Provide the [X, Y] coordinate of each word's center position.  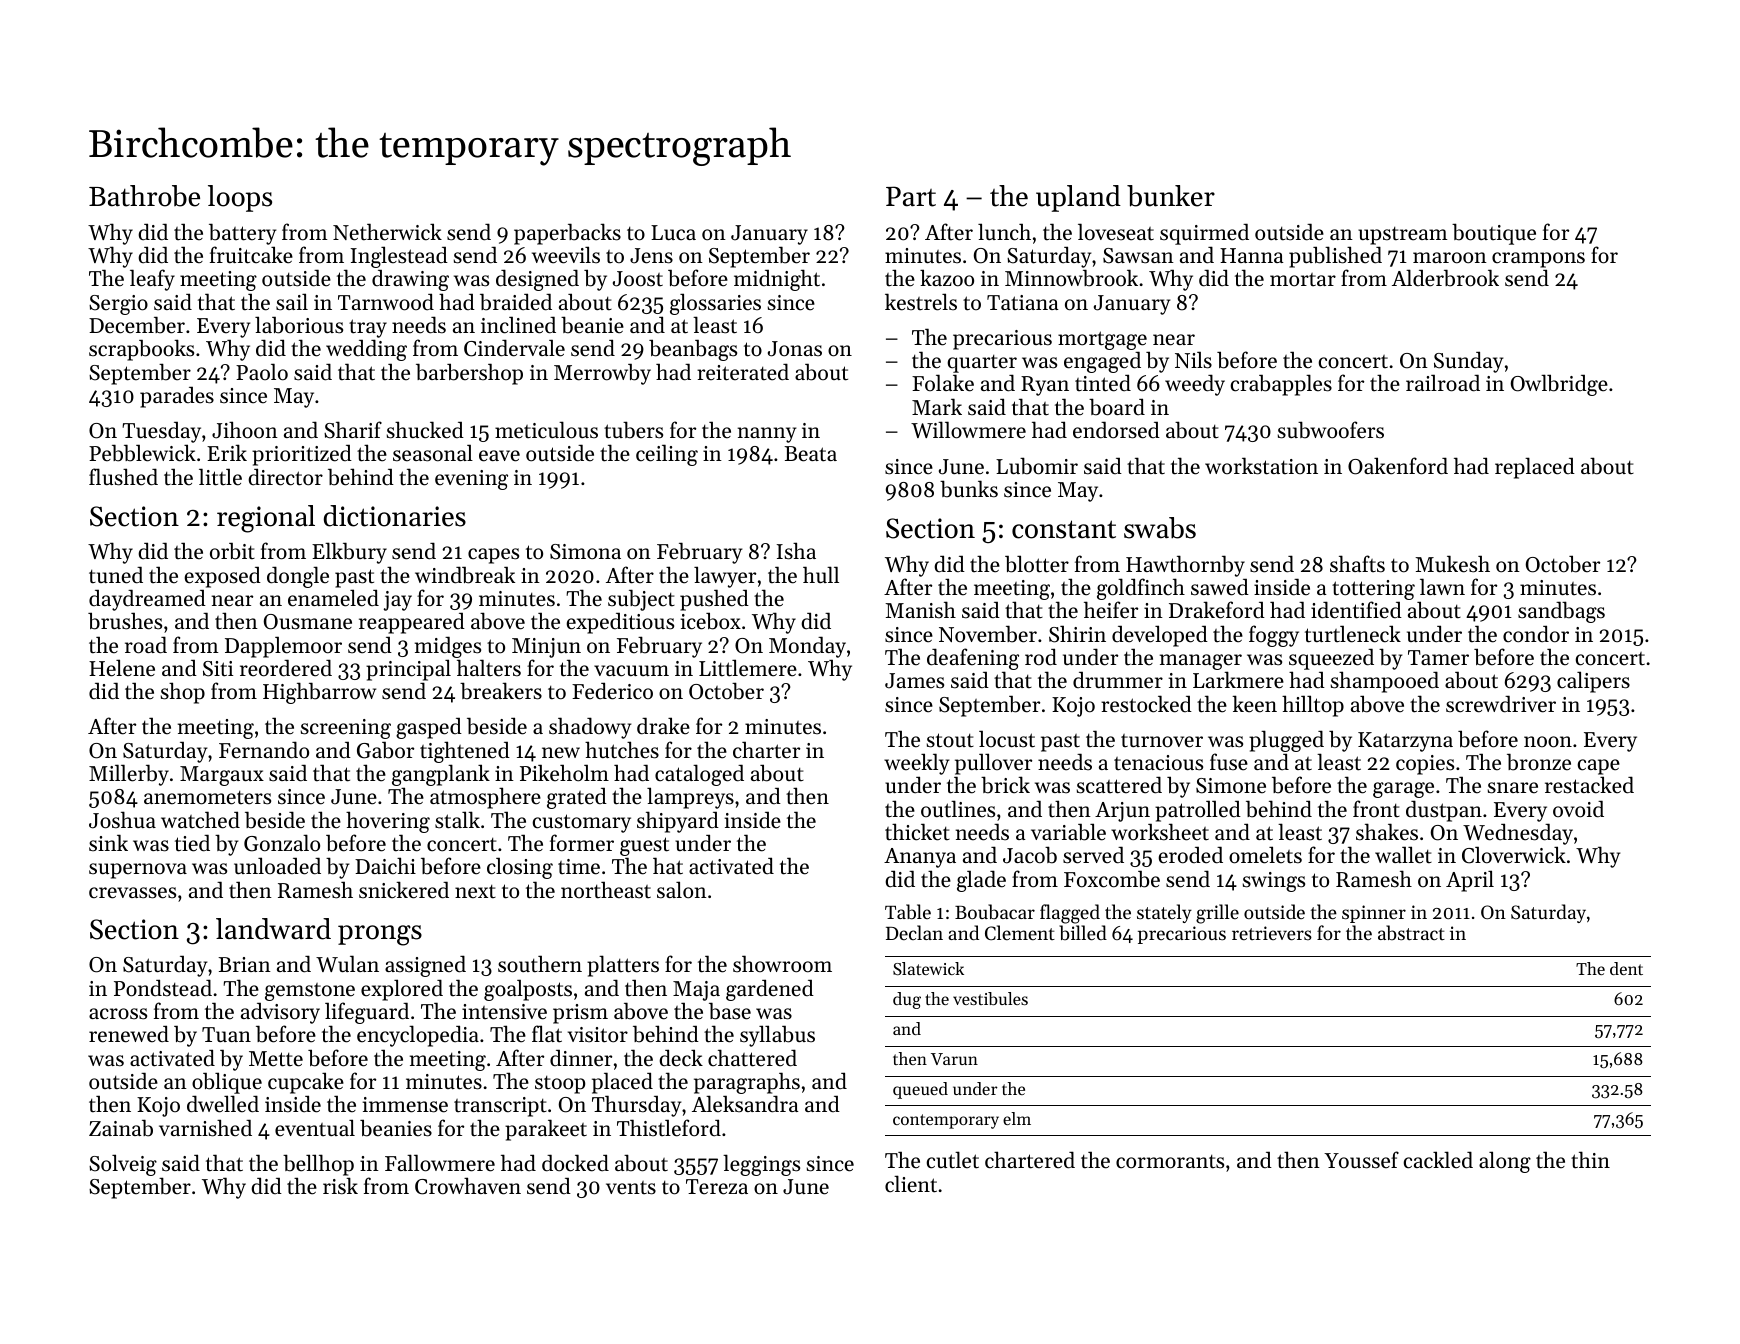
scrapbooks [141, 350]
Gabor [385, 750]
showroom [782, 964]
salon [682, 890]
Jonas [795, 349]
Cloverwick [1514, 855]
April [1470, 881]
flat [547, 1034]
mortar [1303, 280]
